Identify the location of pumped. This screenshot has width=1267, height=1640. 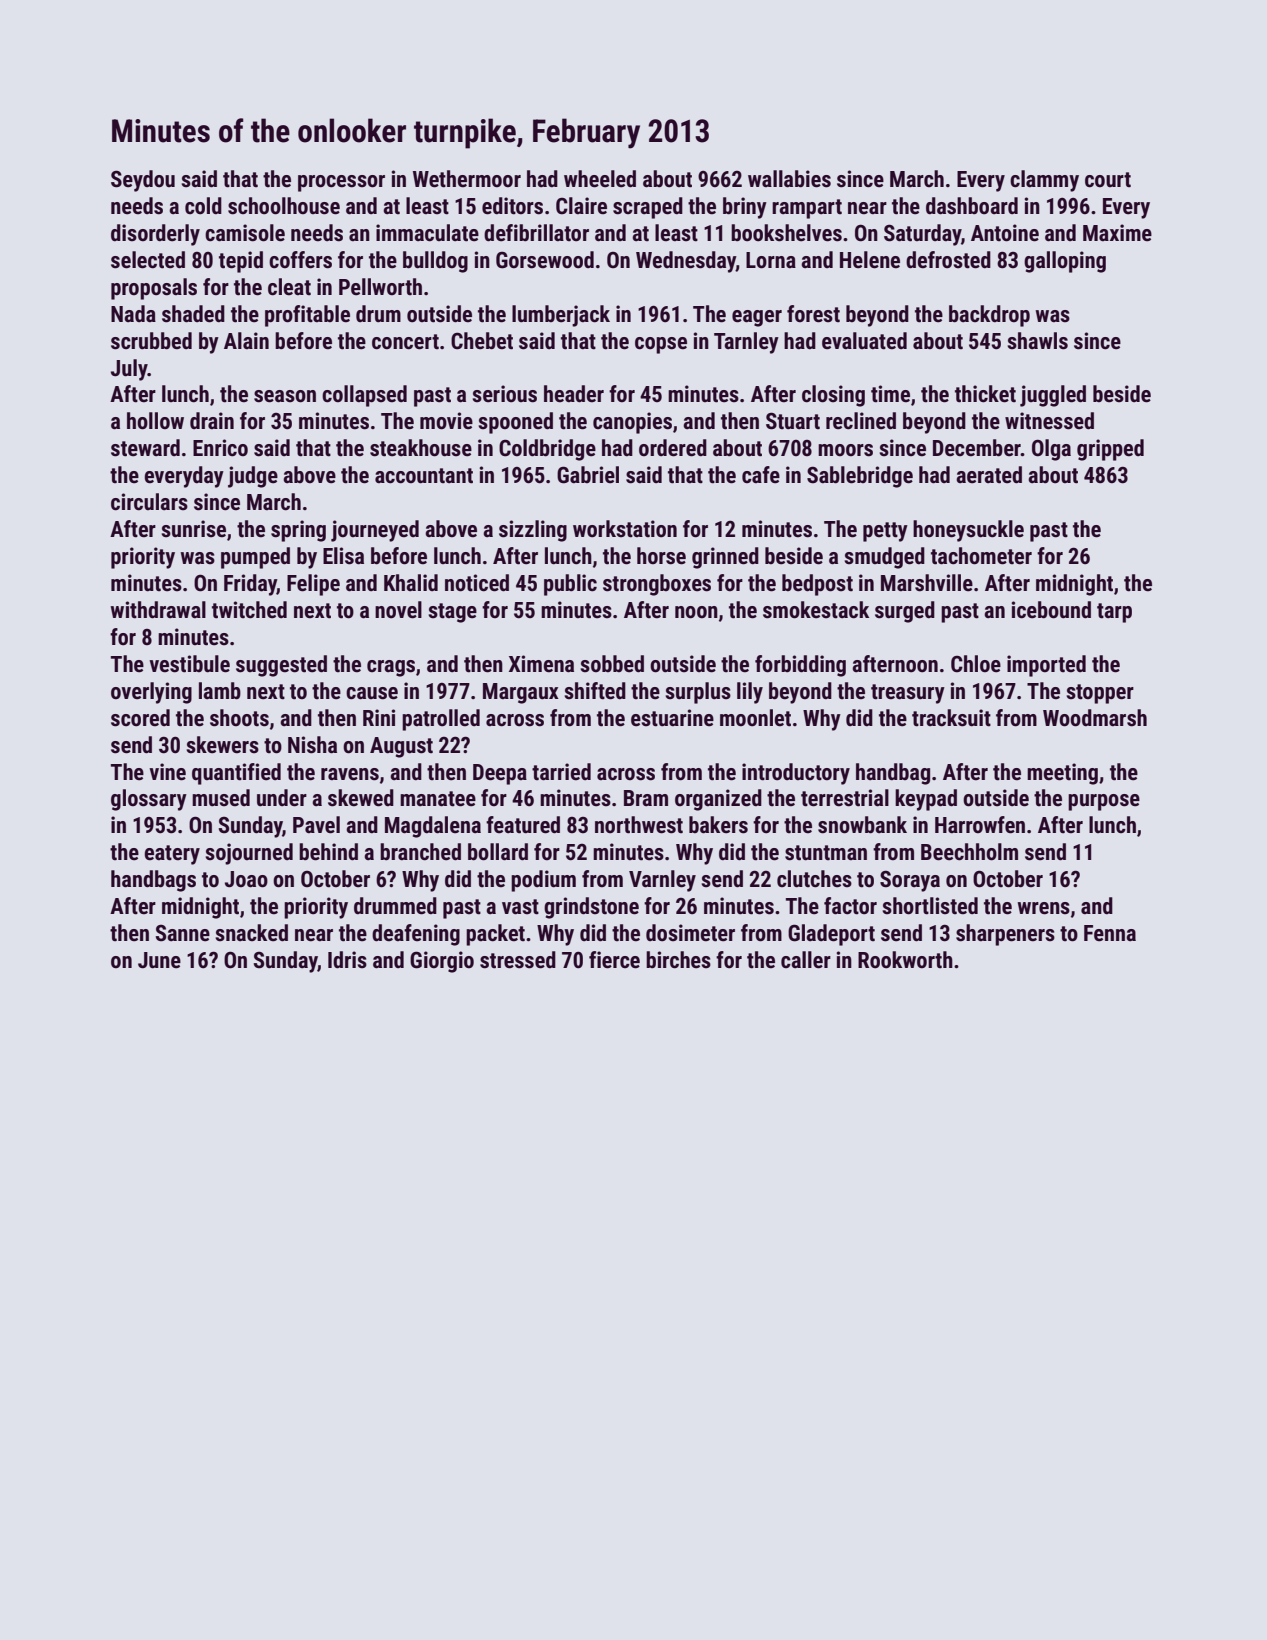
(255, 558).
